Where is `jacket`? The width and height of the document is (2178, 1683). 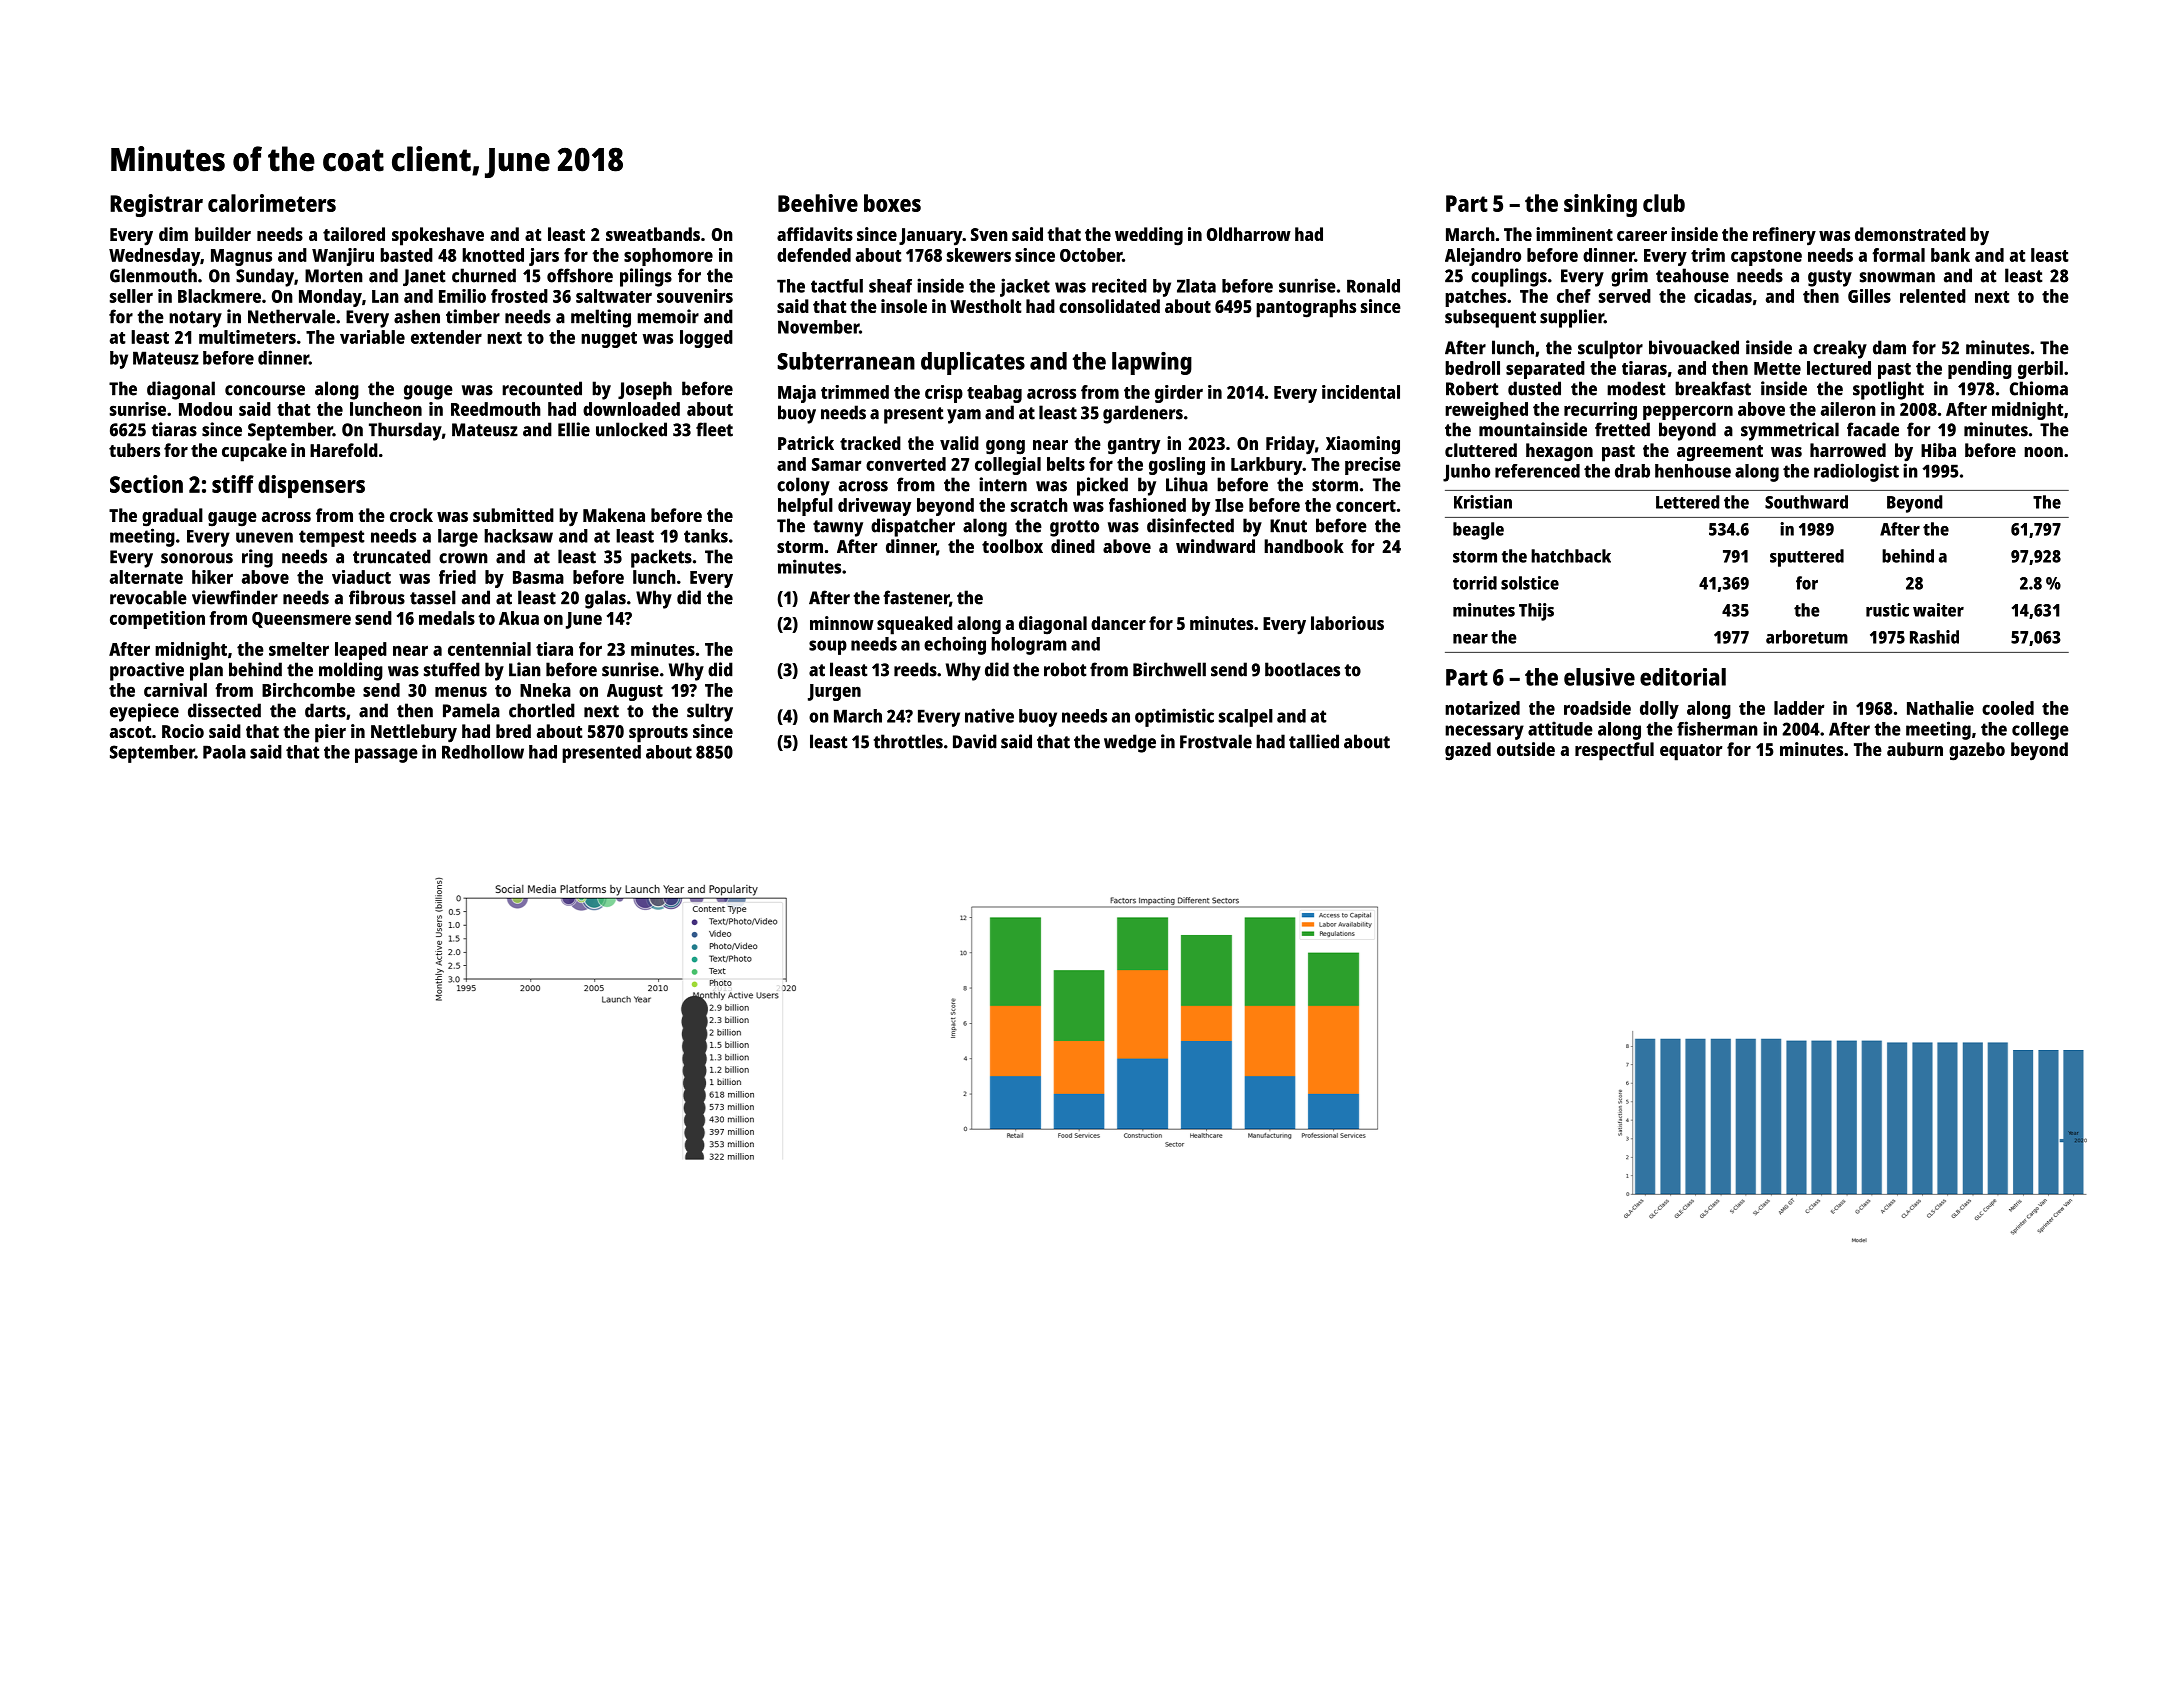 jacket is located at coordinates (1025, 287).
